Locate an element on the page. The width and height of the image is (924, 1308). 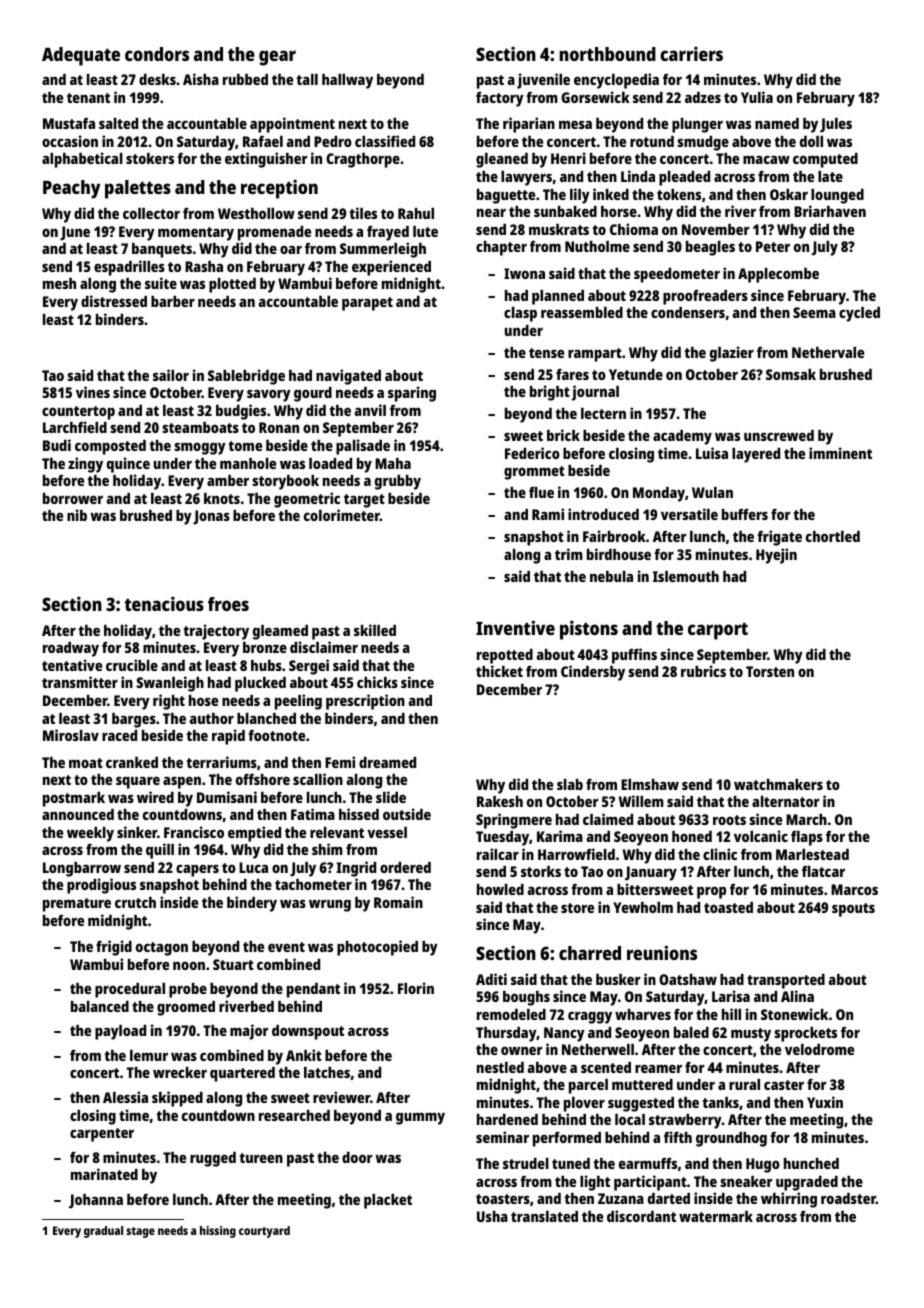
Florin is located at coordinates (416, 988).
